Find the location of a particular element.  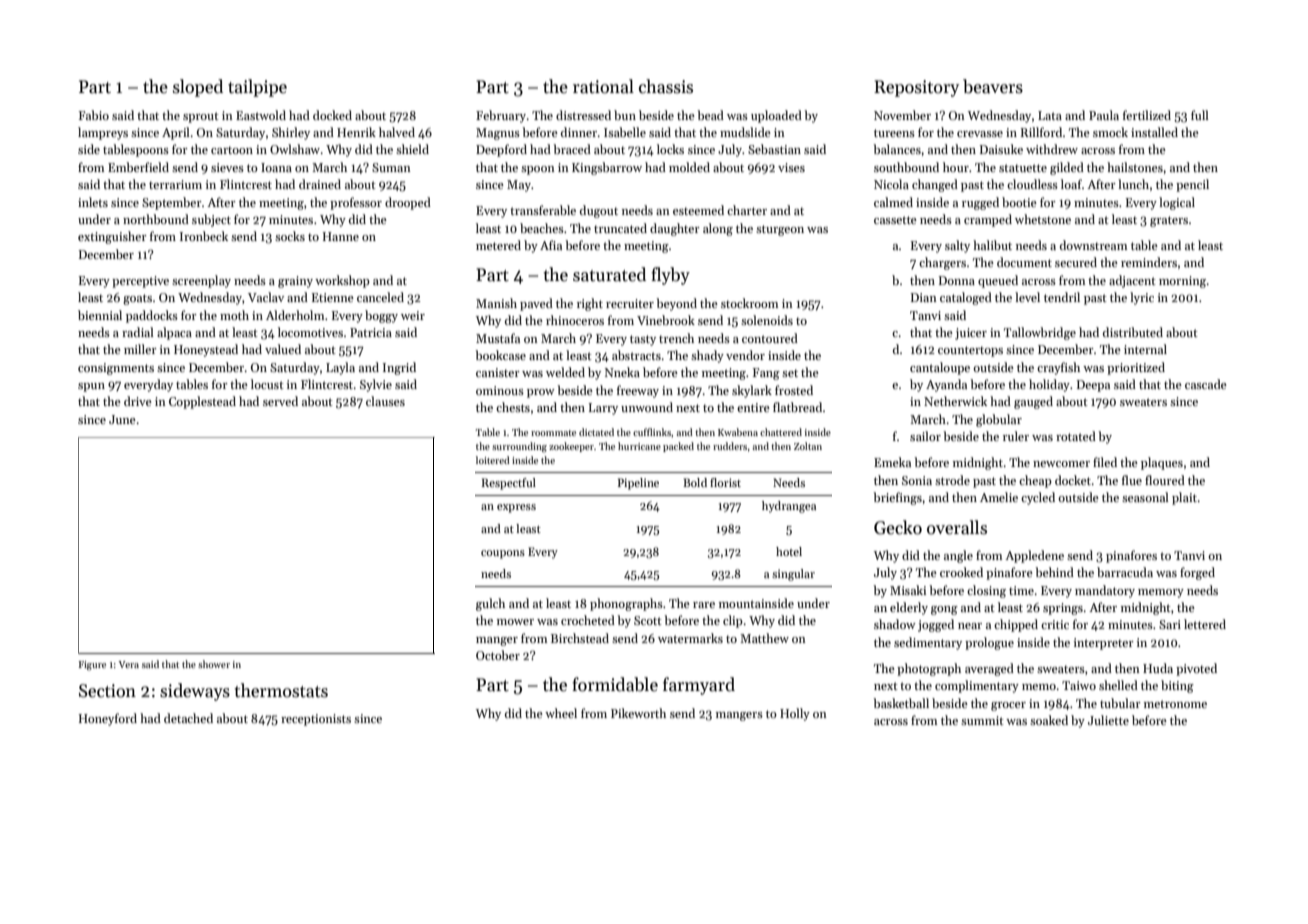

rare is located at coordinates (704, 605).
